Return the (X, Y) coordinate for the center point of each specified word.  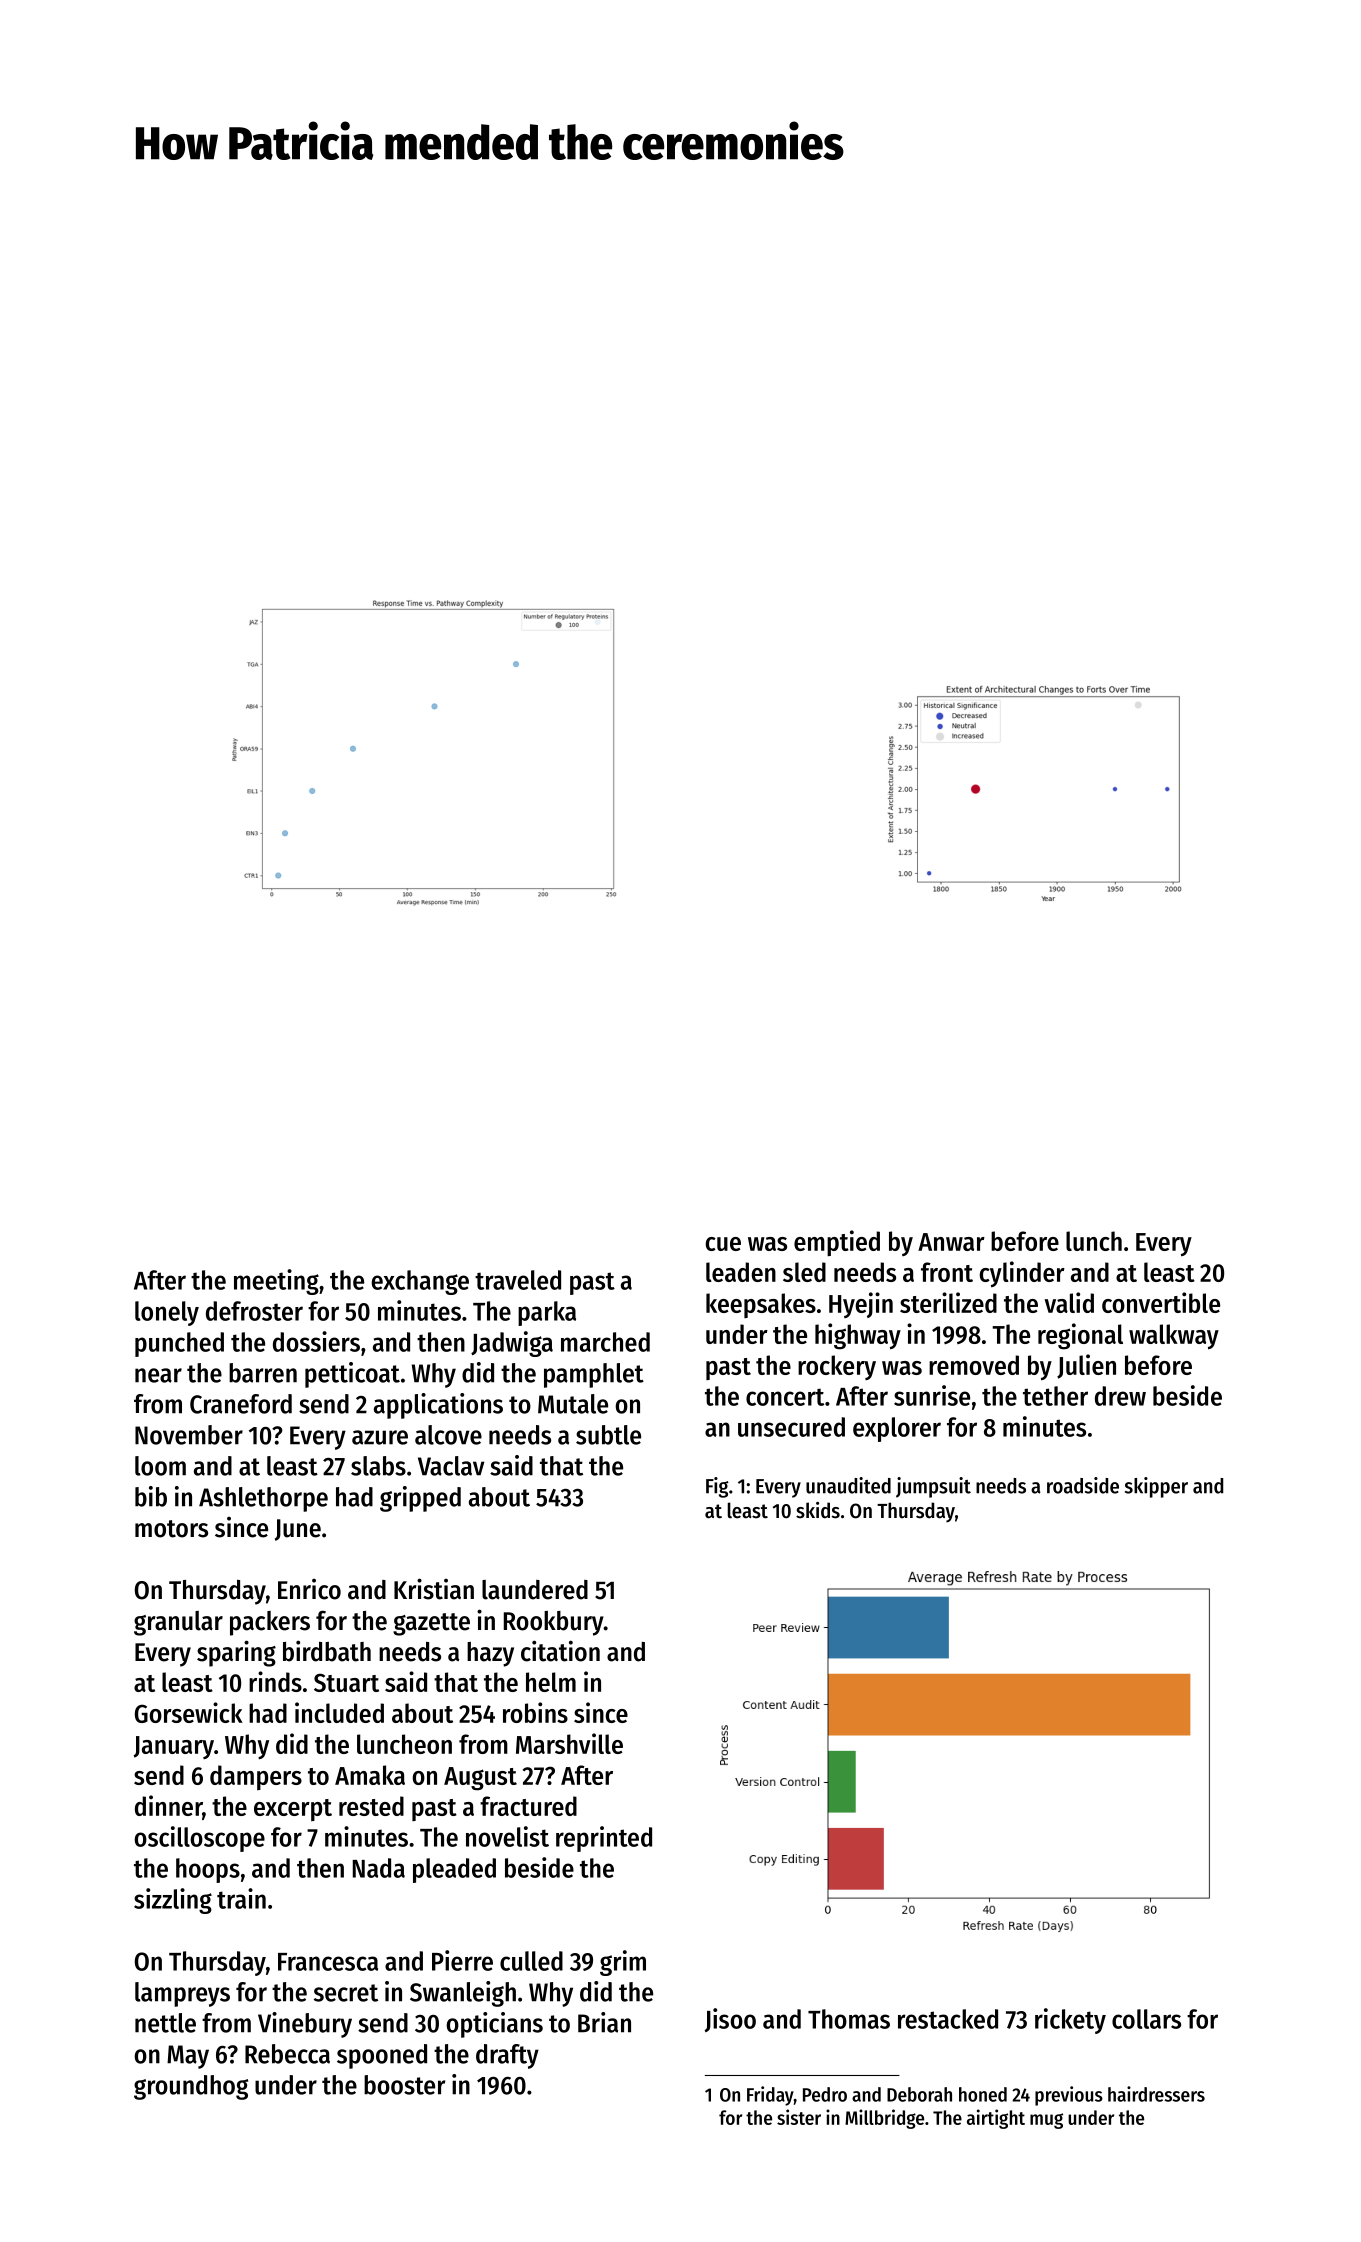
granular (178, 1623)
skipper (1156, 1487)
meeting (276, 1282)
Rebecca (287, 2054)
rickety (1070, 2021)
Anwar (951, 1242)
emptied (837, 1243)
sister (799, 2117)
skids (818, 1510)
